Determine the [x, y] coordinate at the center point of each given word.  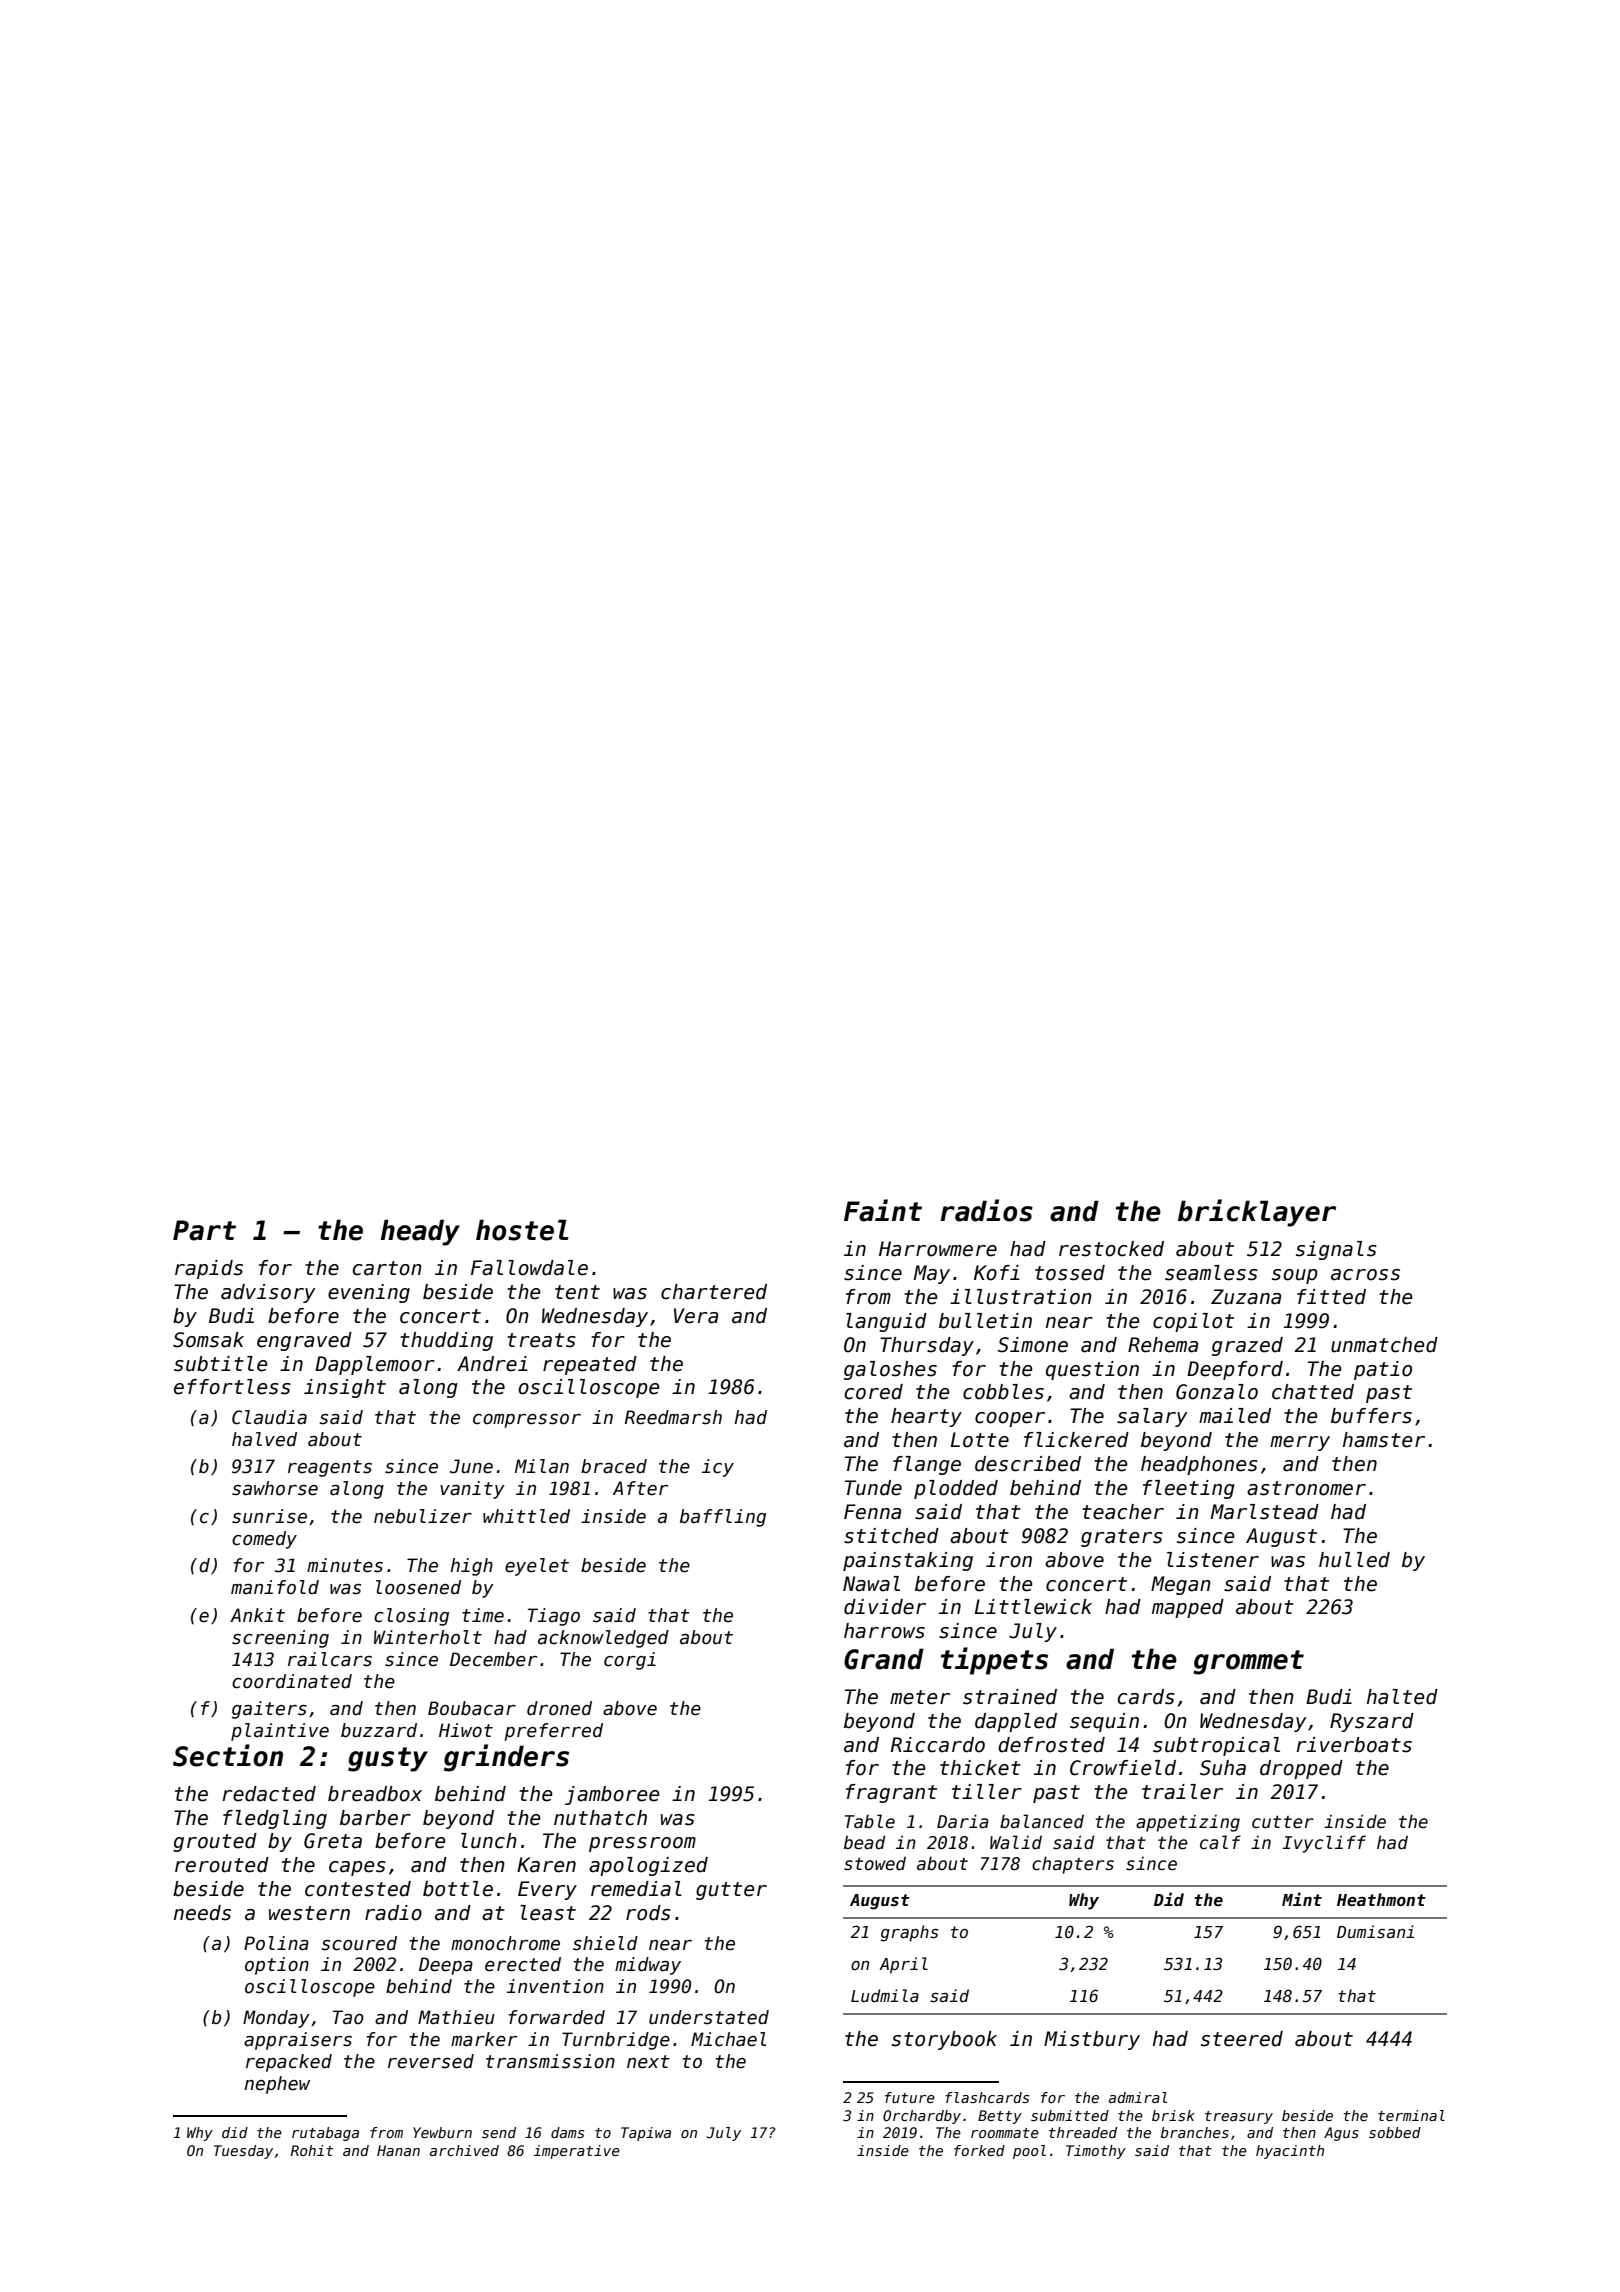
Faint [883, 1210]
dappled [1016, 1722]
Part [204, 1230]
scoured [359, 1943]
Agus [1341, 2134]
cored [874, 1392]
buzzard [379, 1730]
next [648, 2062]
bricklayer [1257, 1213]
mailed [1235, 1416]
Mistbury [1092, 2040]
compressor [527, 1421]
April [903, 1965]
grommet [1248, 1662]
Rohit [311, 2150]
